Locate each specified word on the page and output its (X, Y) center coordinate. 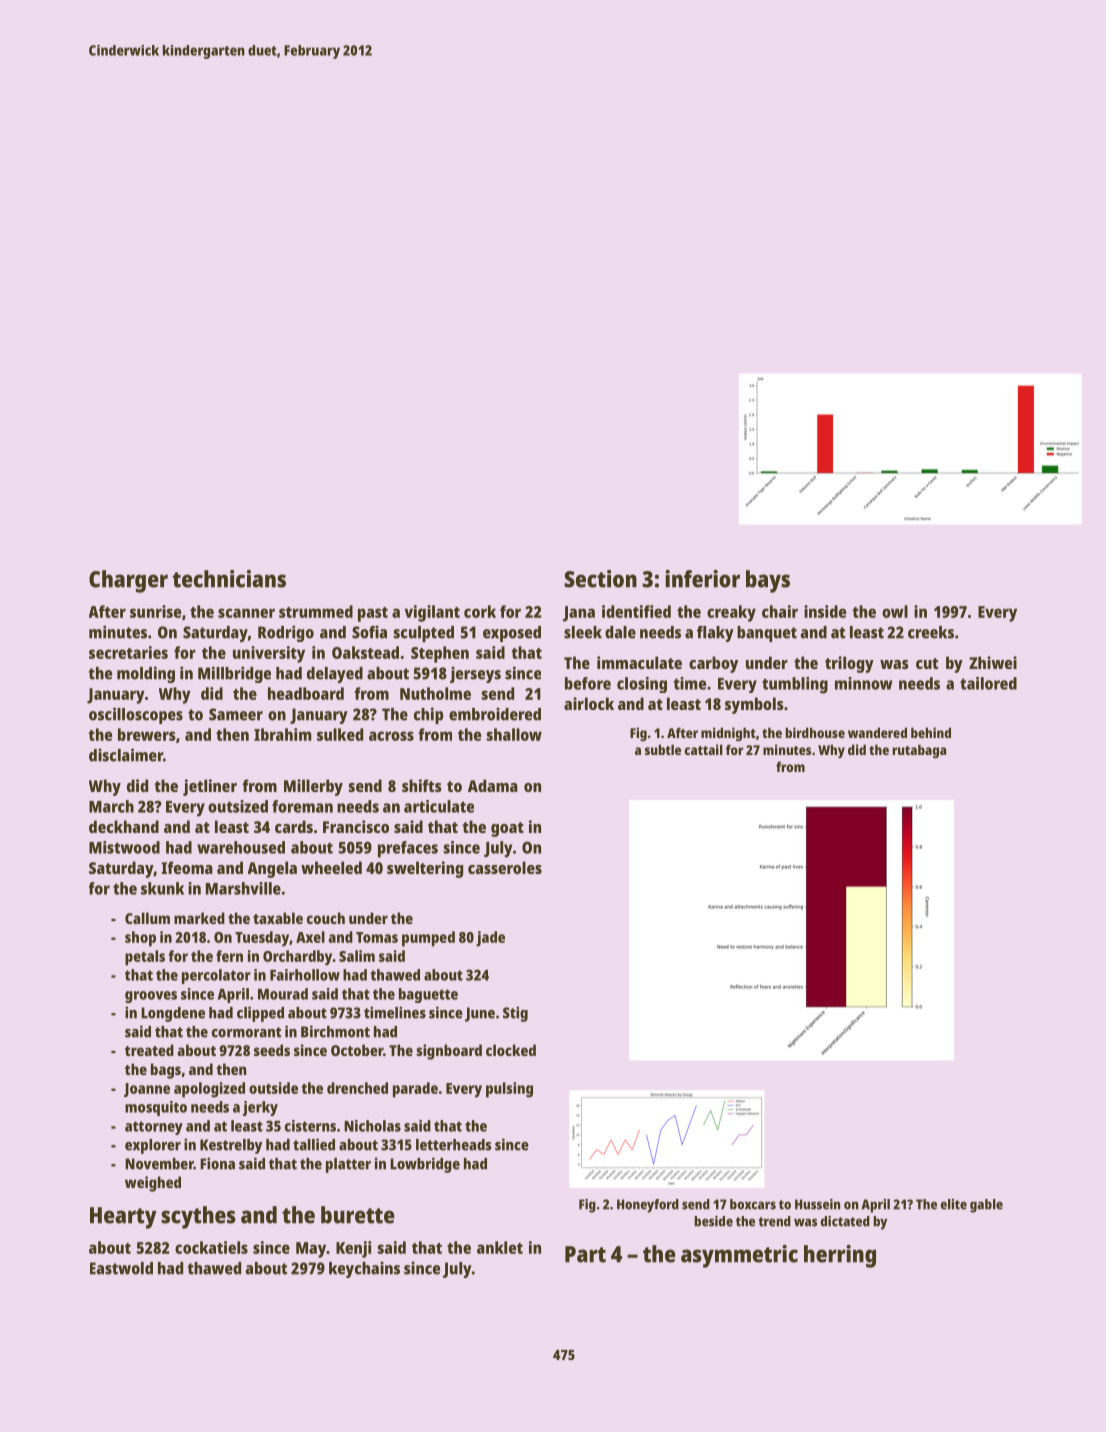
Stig (515, 1014)
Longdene (173, 1014)
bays (768, 581)
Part (585, 1254)
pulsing (509, 1090)
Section (600, 579)
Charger (128, 581)
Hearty (123, 1218)
